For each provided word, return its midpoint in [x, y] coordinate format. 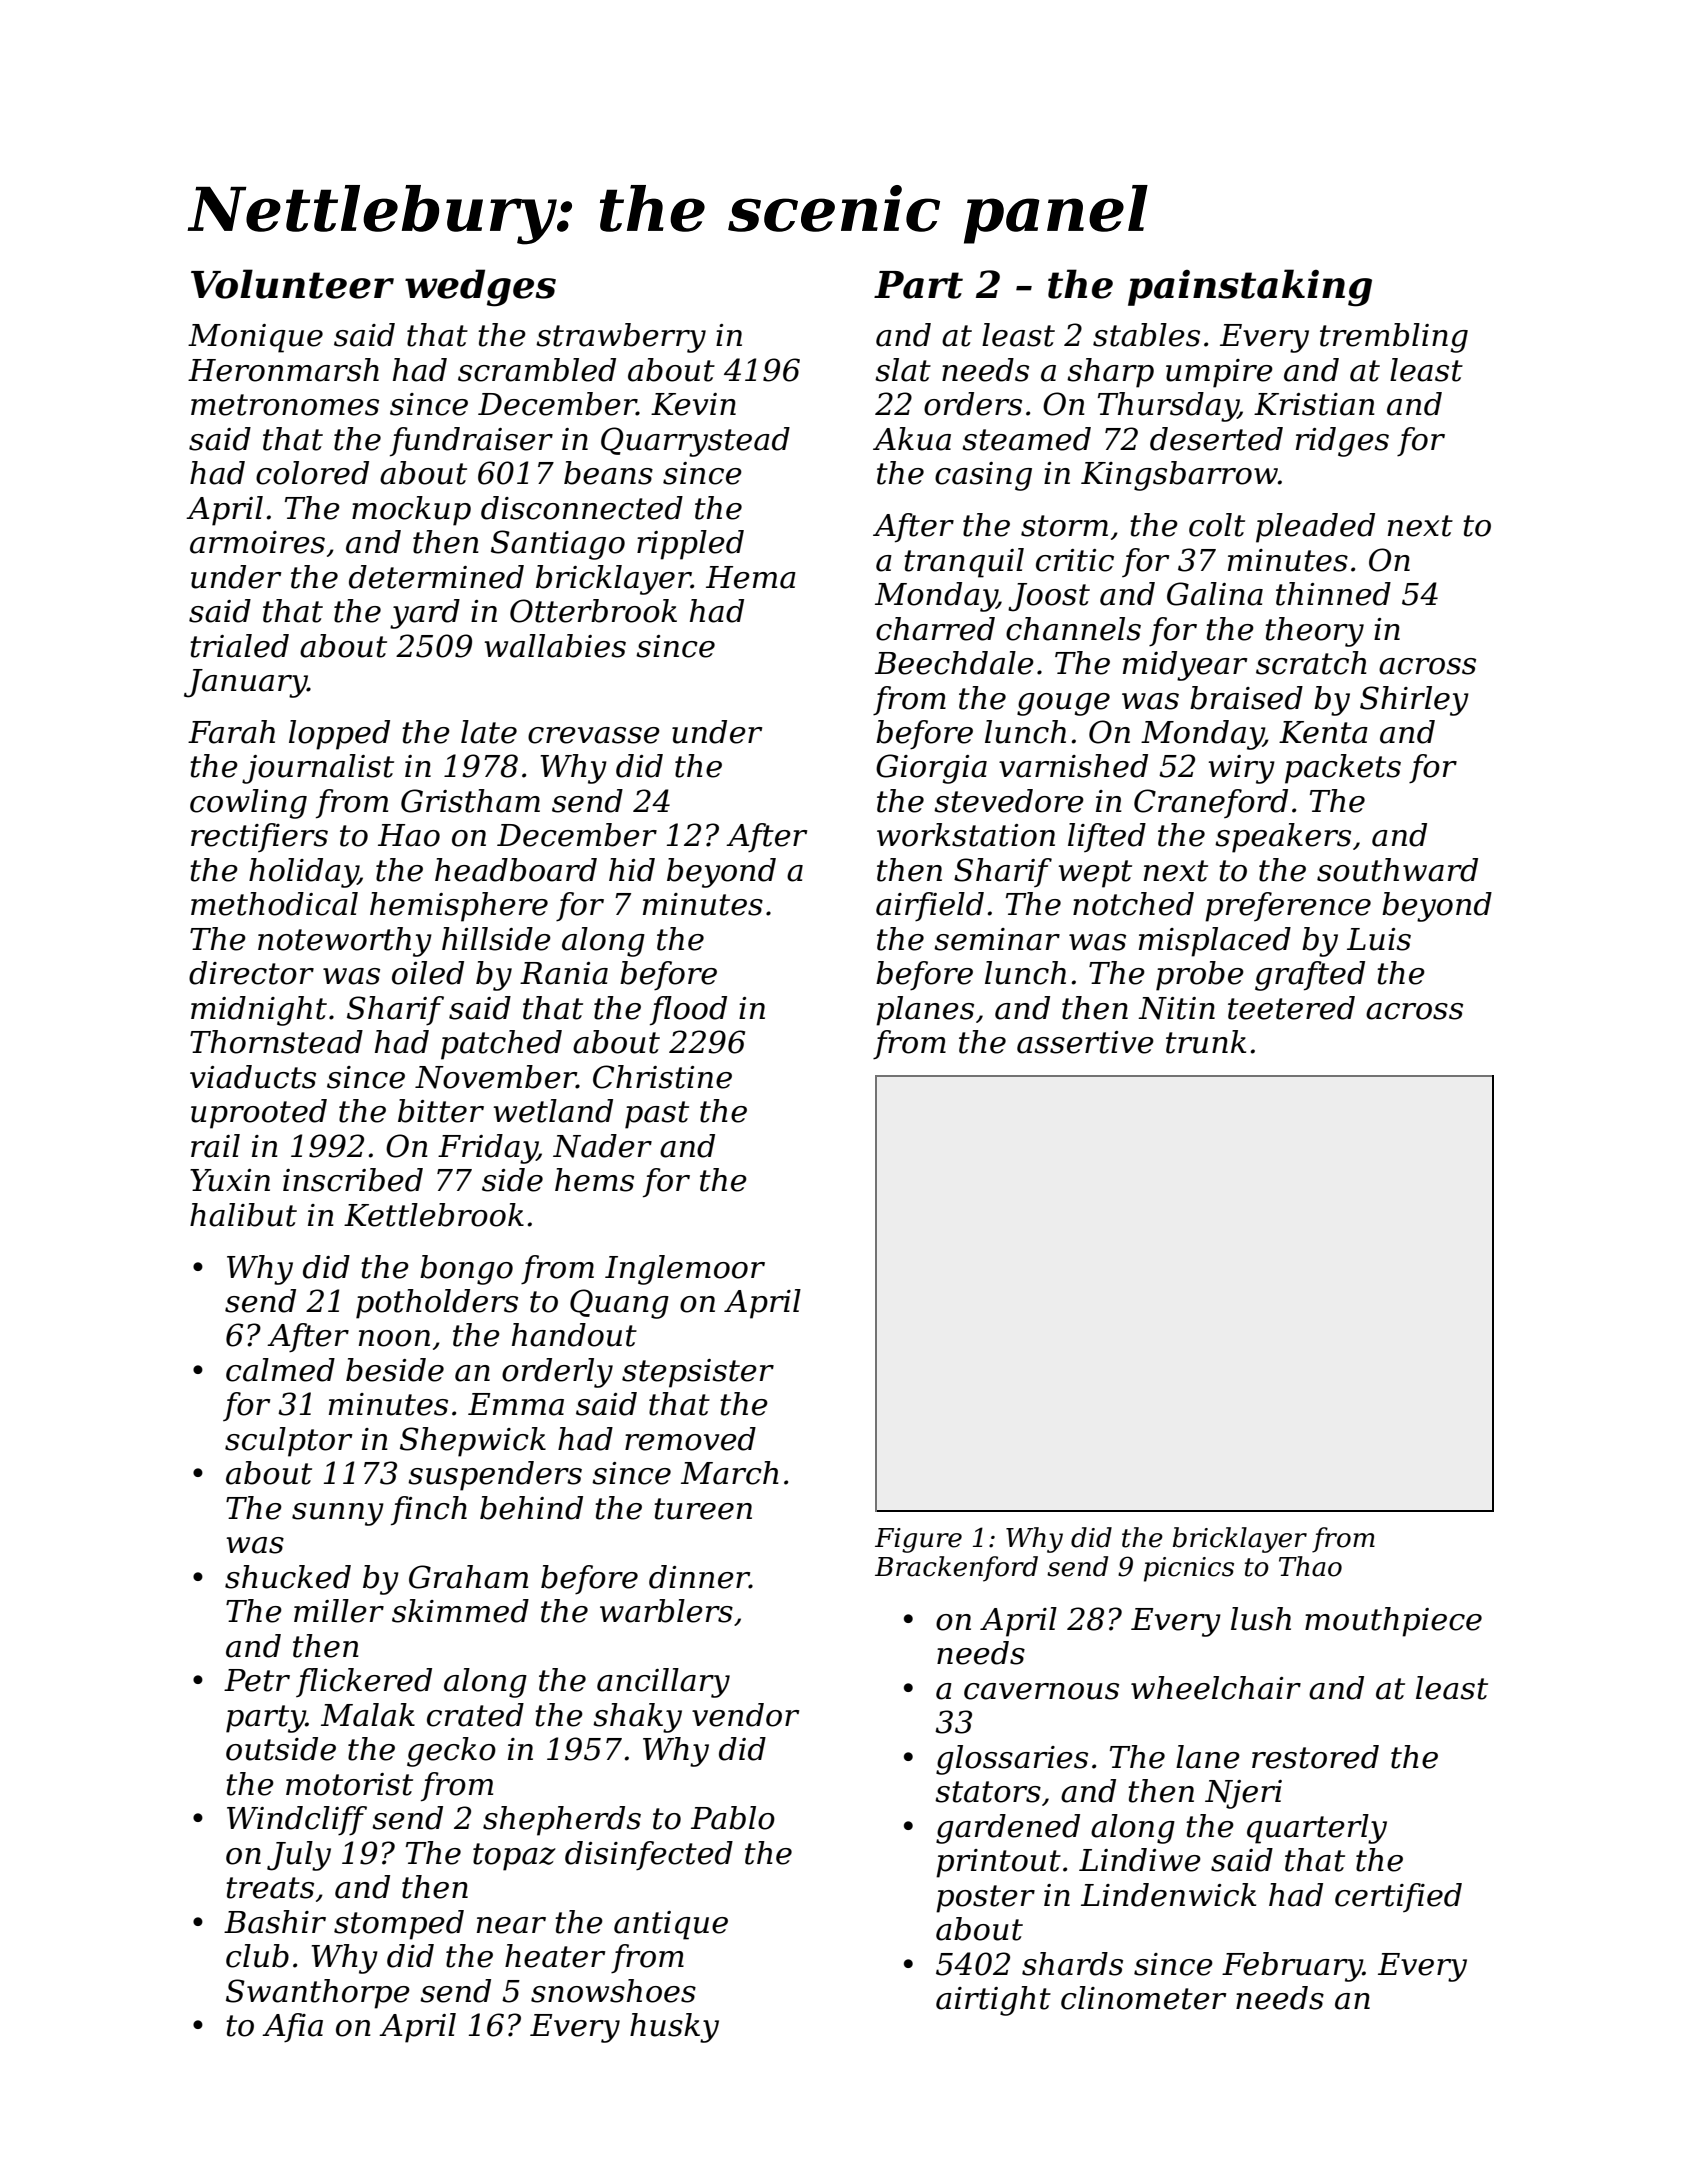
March [730, 1473]
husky [674, 2028]
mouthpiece [1393, 1622]
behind [531, 1508]
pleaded [1315, 528]
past [657, 1115]
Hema [751, 577]
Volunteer [292, 284]
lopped [339, 735]
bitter [441, 1111]
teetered [1291, 1008]
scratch [1311, 663]
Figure [918, 1540]
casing [983, 476]
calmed [280, 1370]
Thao [1310, 1566]
